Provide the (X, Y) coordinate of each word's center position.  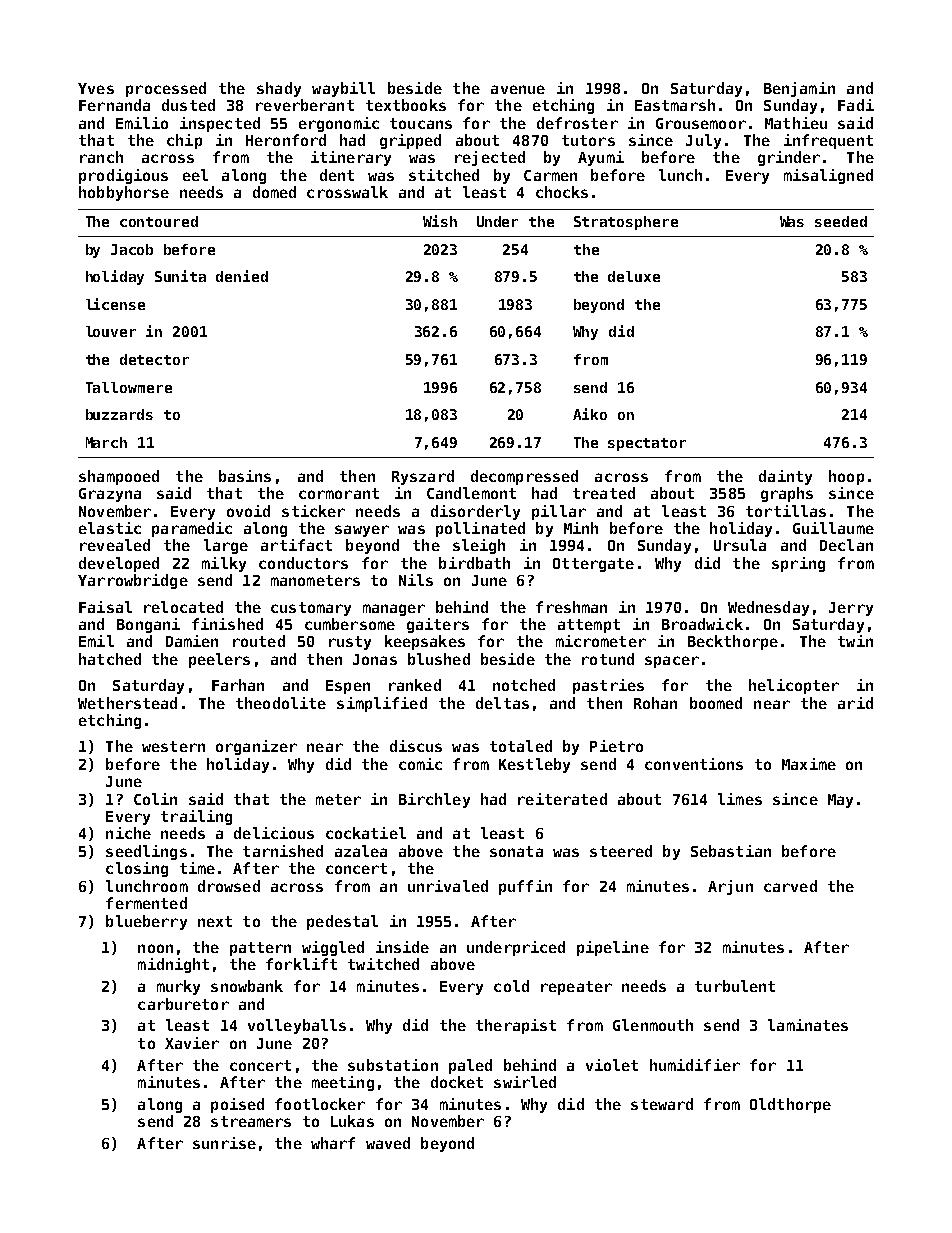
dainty (785, 477)
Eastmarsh (675, 105)
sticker (313, 511)
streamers (251, 1121)
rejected (490, 158)
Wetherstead (127, 703)
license (115, 304)
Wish (440, 221)
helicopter (794, 686)
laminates (808, 1025)
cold (511, 986)
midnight (173, 965)
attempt (589, 626)
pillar (559, 512)
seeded (841, 221)
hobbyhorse (124, 193)
